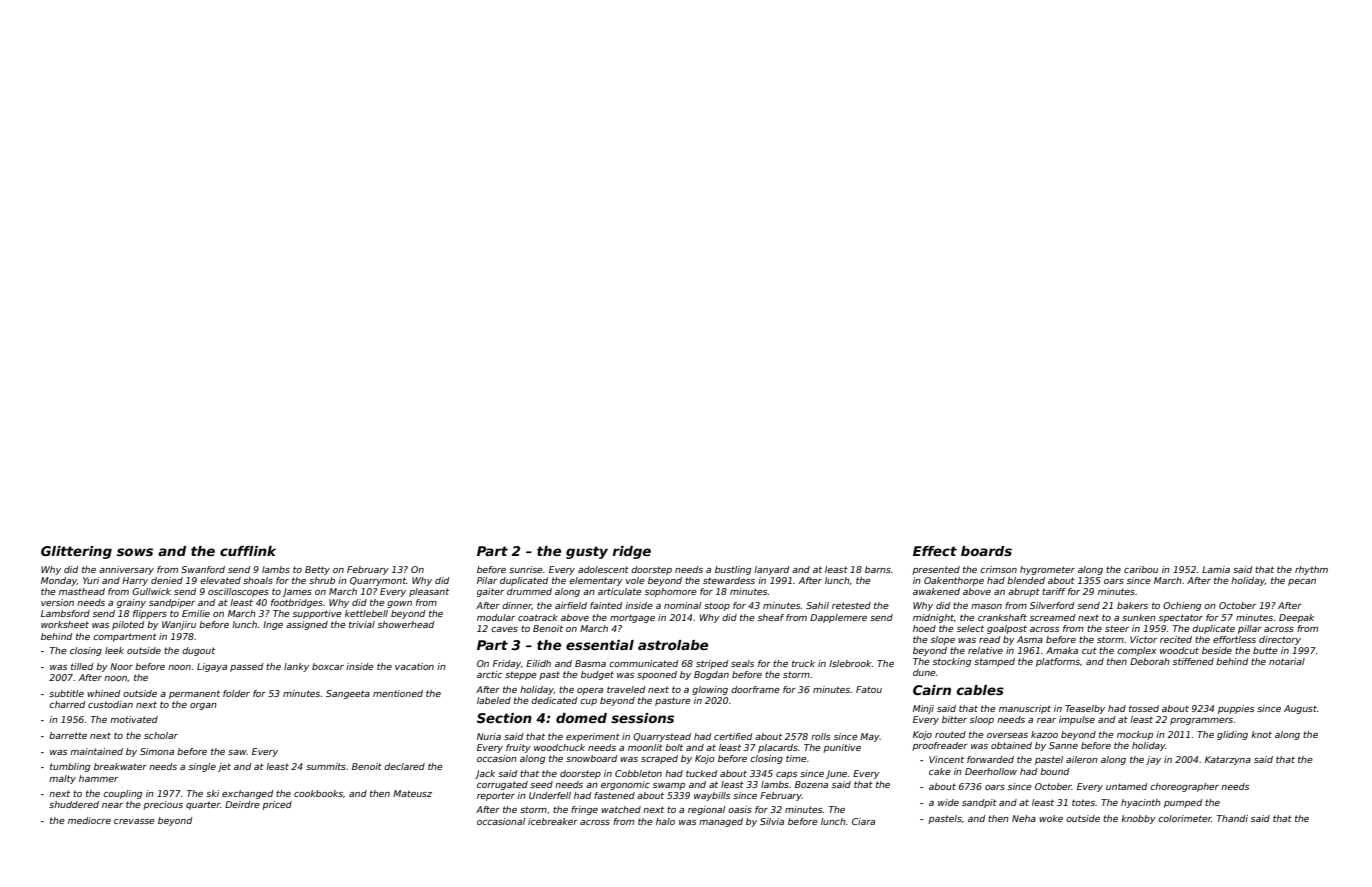 Image resolution: width=1372 pixels, height=887 pixels. Describe the element at coordinates (710, 690) in the page. I see `glowing` at that location.
